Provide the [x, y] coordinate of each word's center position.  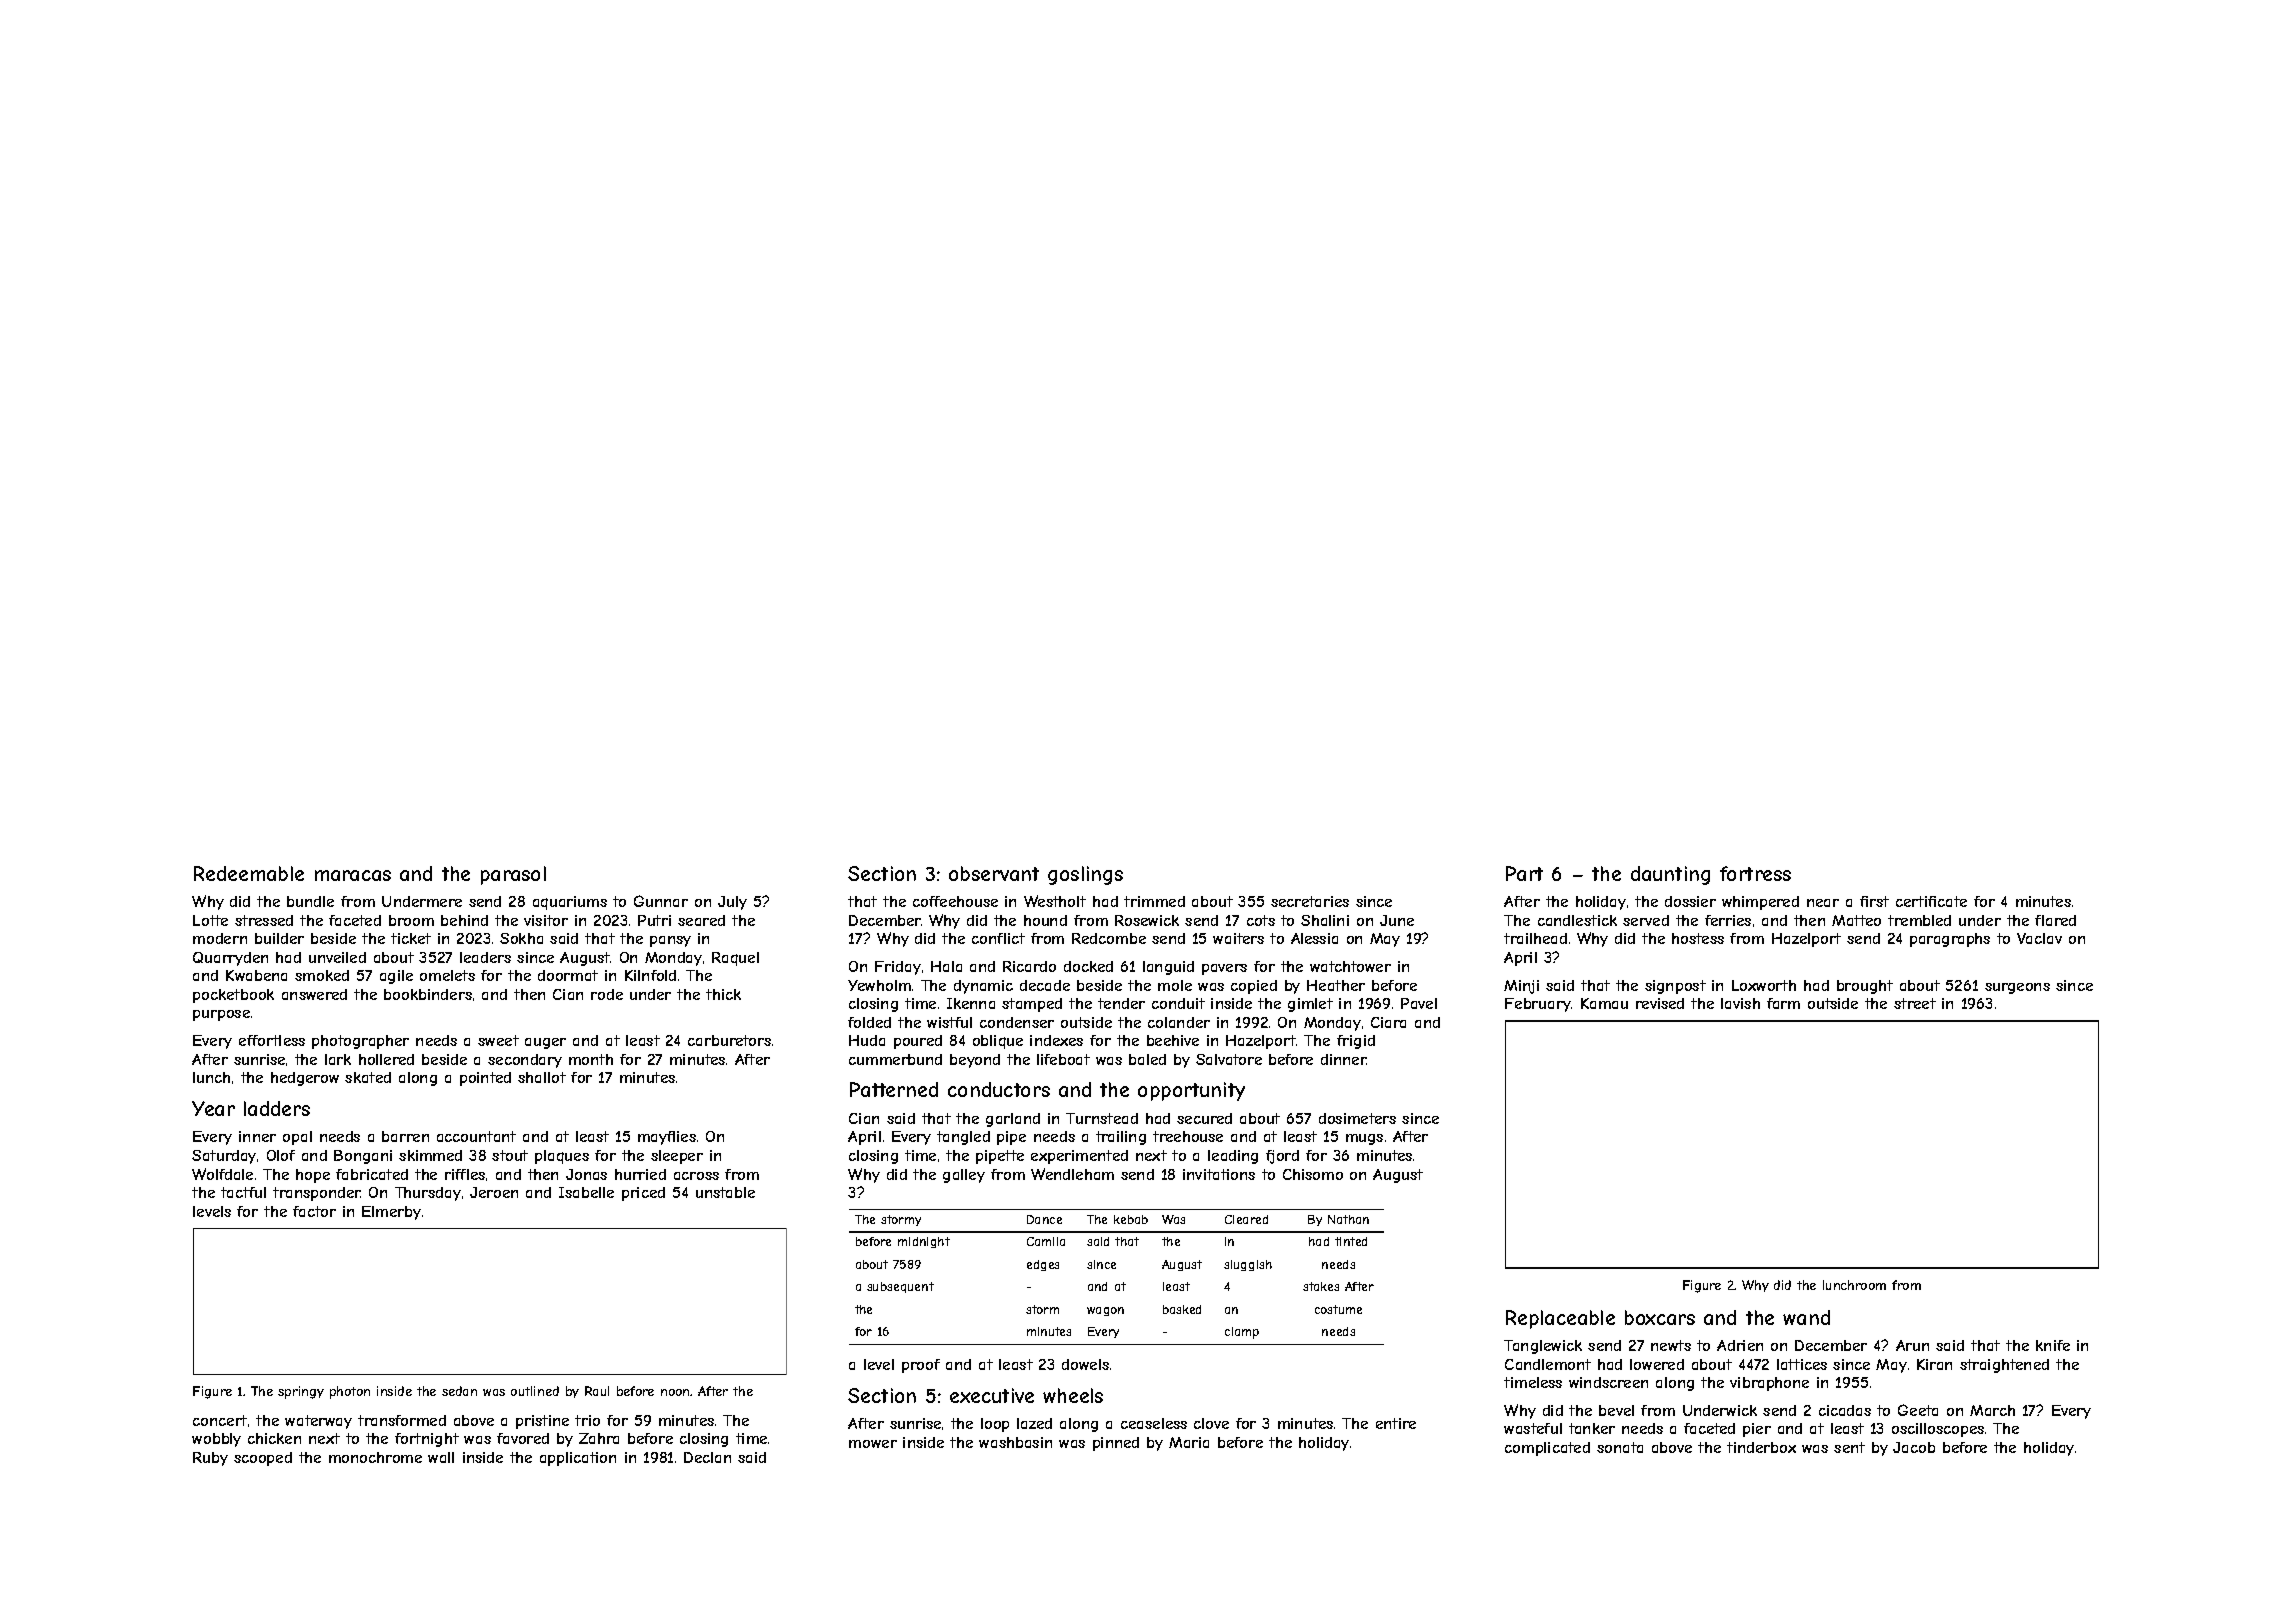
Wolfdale [222, 1174]
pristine [542, 1422]
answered [314, 994]
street [1915, 1003]
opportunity [1191, 1091]
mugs [1364, 1139]
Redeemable [249, 873]
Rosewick [1147, 920]
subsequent [900, 1287]
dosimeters [1357, 1118]
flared [2055, 920]
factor [314, 1211]
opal [297, 1138]
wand [1806, 1317]
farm [1783, 1003]
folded [869, 1022]
